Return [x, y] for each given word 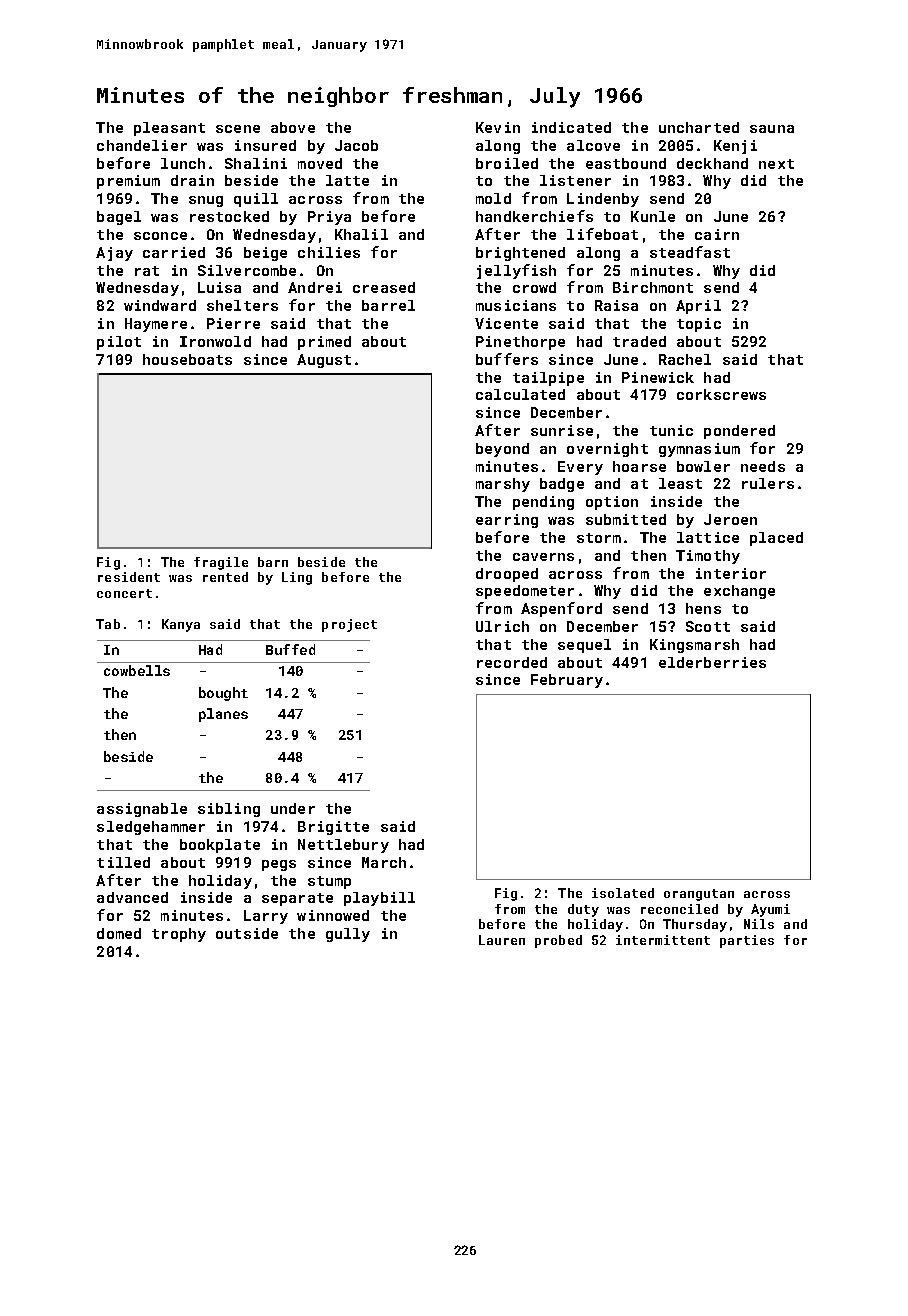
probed [558, 941]
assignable [142, 810]
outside [247, 933]
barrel [388, 305]
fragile [221, 563]
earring [507, 521]
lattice [708, 537]
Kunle [653, 216]
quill [256, 200]
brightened [520, 254]
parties [747, 941]
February [567, 681]
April [698, 307]
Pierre [233, 323]
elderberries [712, 662]
